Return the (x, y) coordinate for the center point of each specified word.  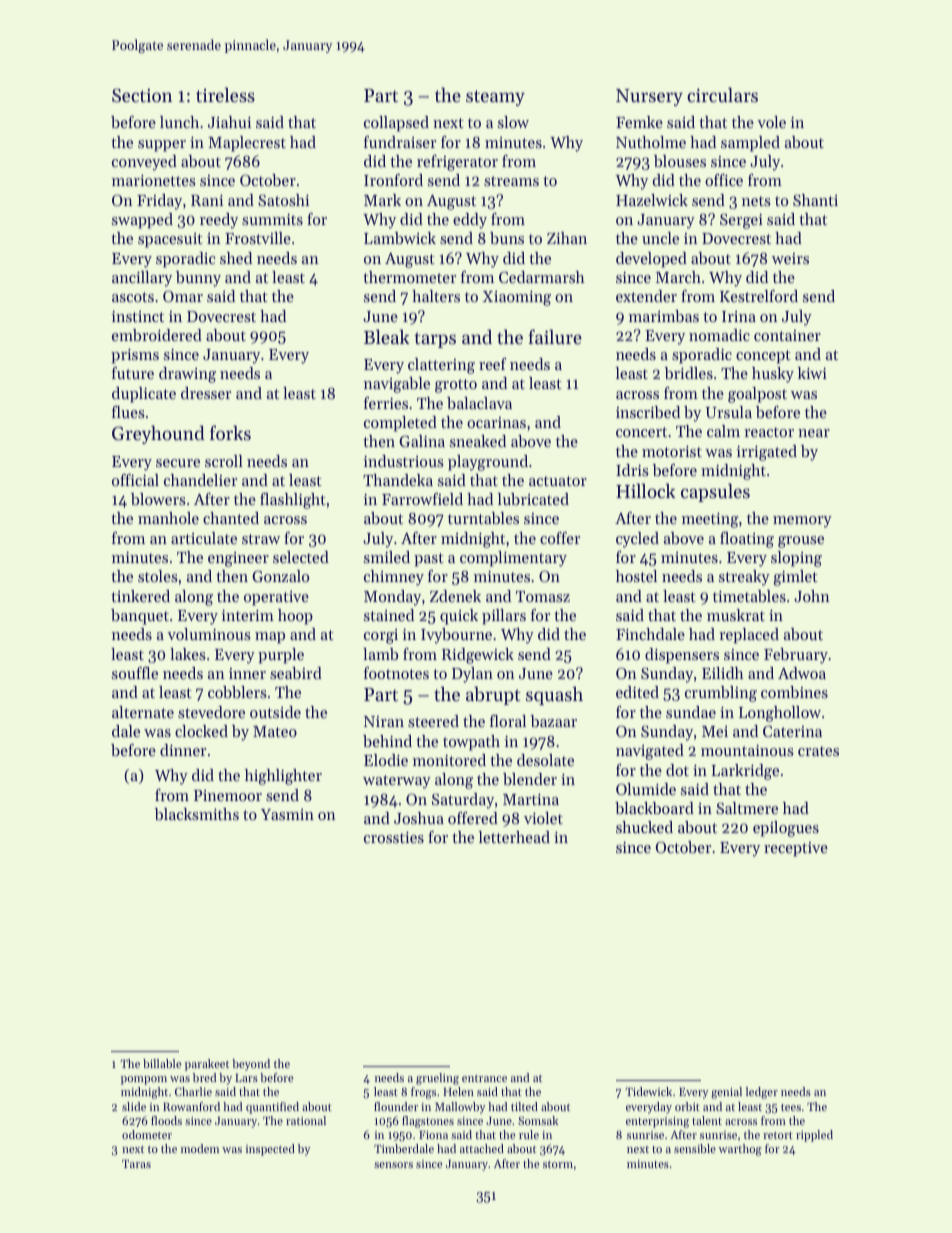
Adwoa (802, 673)
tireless (225, 94)
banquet (140, 617)
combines (794, 692)
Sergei (741, 221)
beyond (251, 1065)
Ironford (393, 180)
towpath (471, 743)
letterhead (514, 837)
